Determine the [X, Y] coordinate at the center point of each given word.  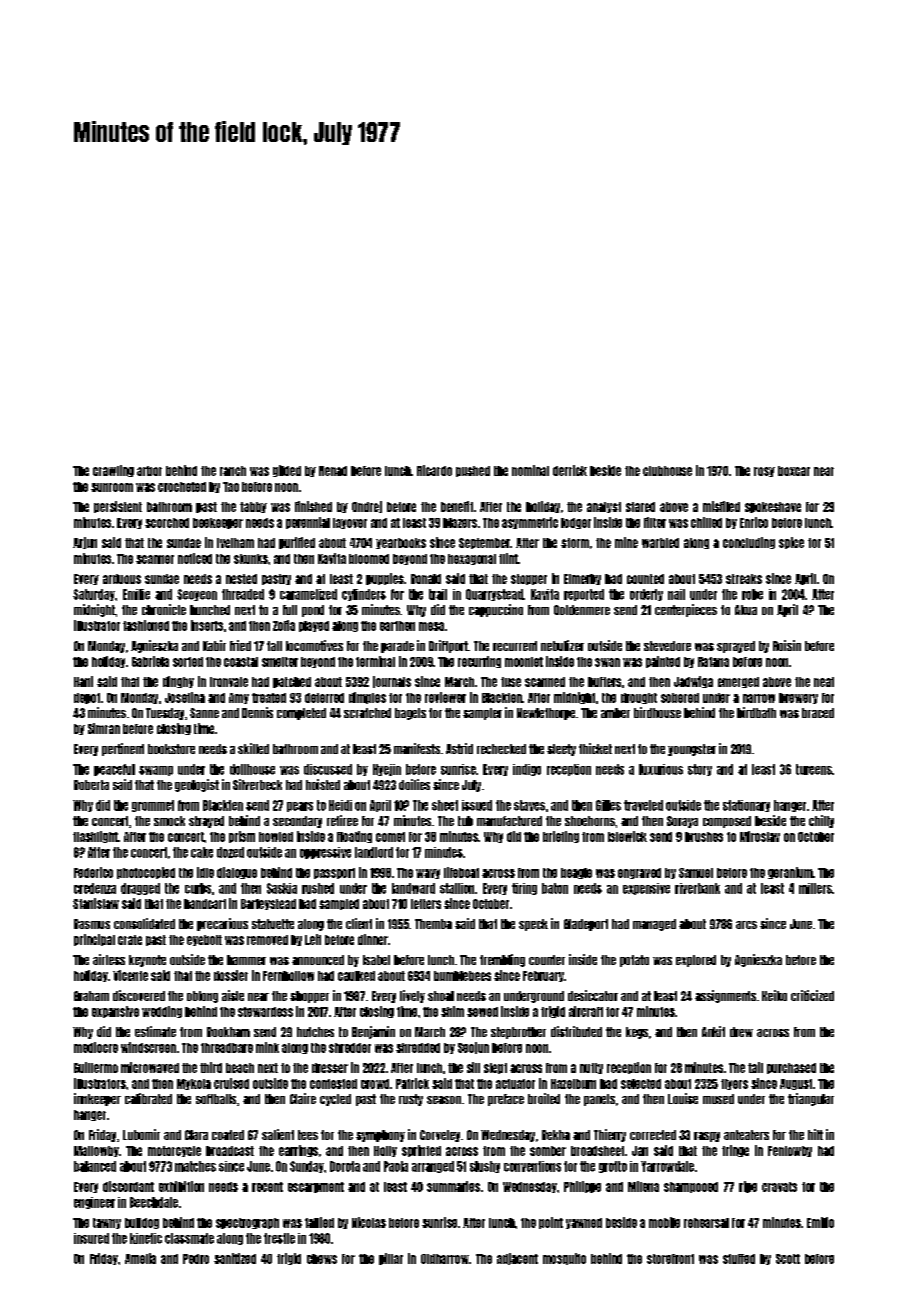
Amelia [140, 1258]
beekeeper [218, 523]
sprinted [421, 1151]
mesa [431, 626]
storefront [670, 1259]
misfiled [721, 506]
